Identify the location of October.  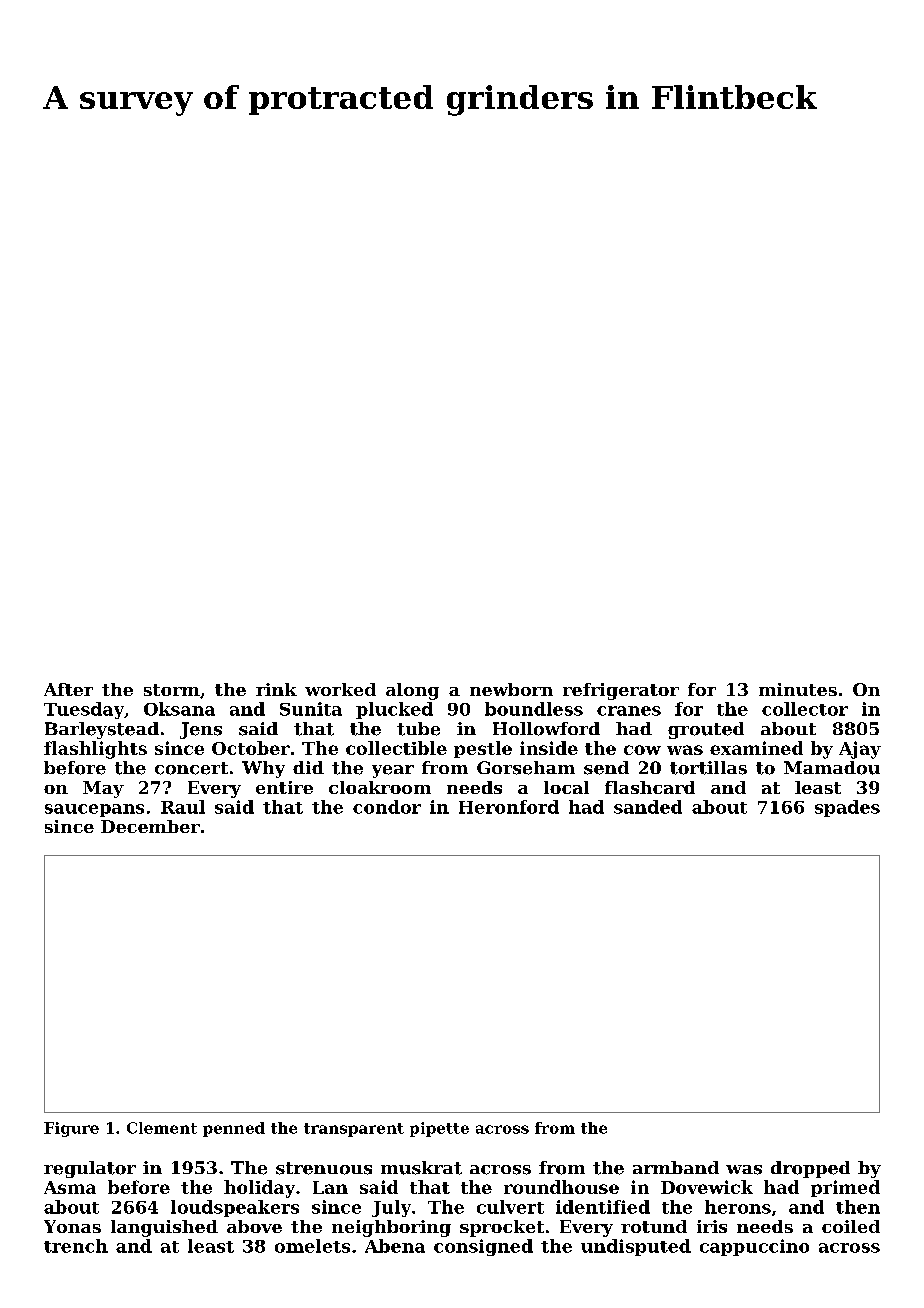
(251, 748).
